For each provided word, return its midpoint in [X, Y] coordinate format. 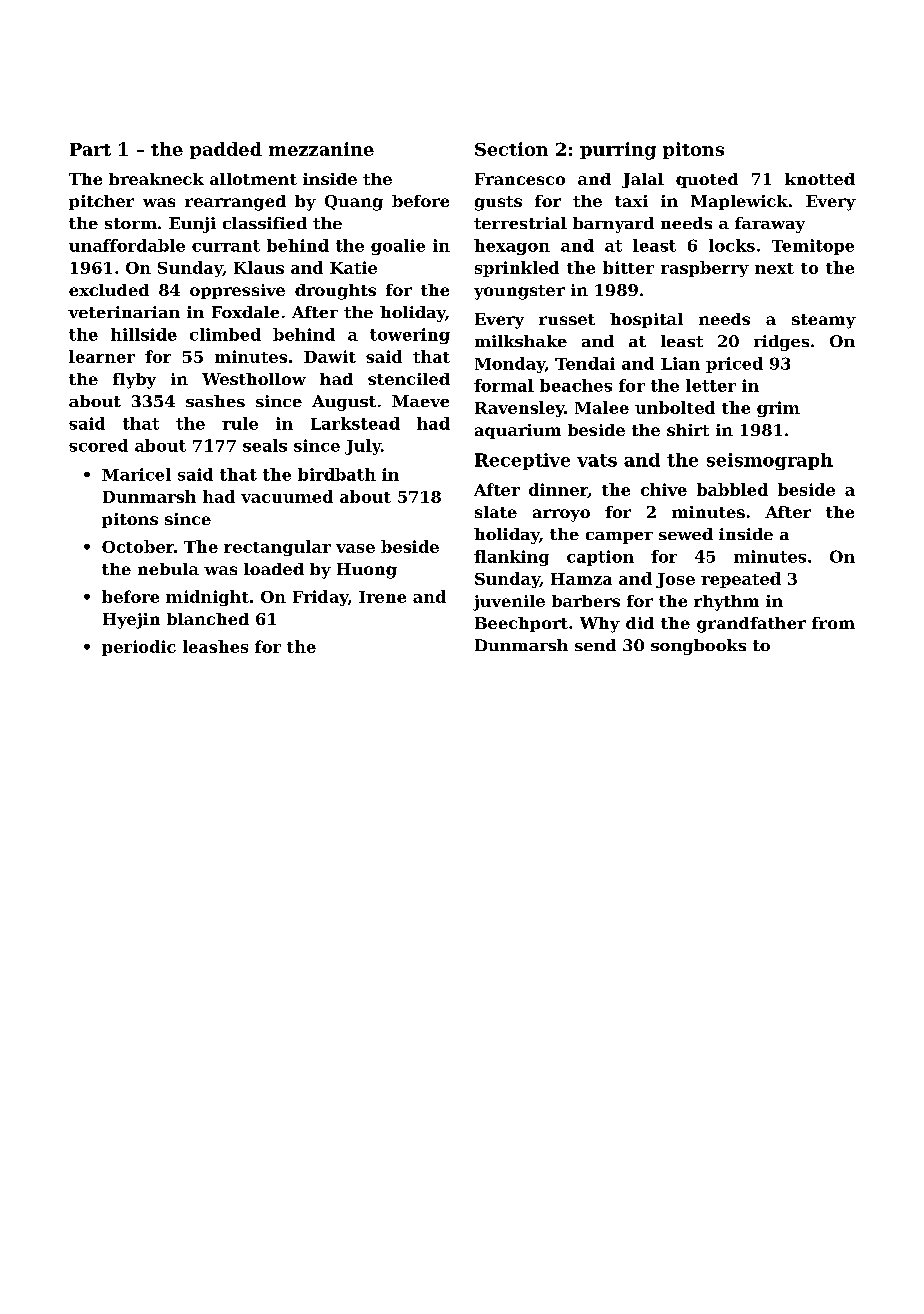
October [138, 546]
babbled [732, 489]
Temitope [813, 247]
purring [618, 151]
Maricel [136, 474]
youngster [519, 292]
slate [496, 512]
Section [511, 149]
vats [597, 460]
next [774, 268]
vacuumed [287, 496]
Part [90, 149]
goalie [398, 247]
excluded [109, 290]
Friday [320, 598]
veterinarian [124, 312]
